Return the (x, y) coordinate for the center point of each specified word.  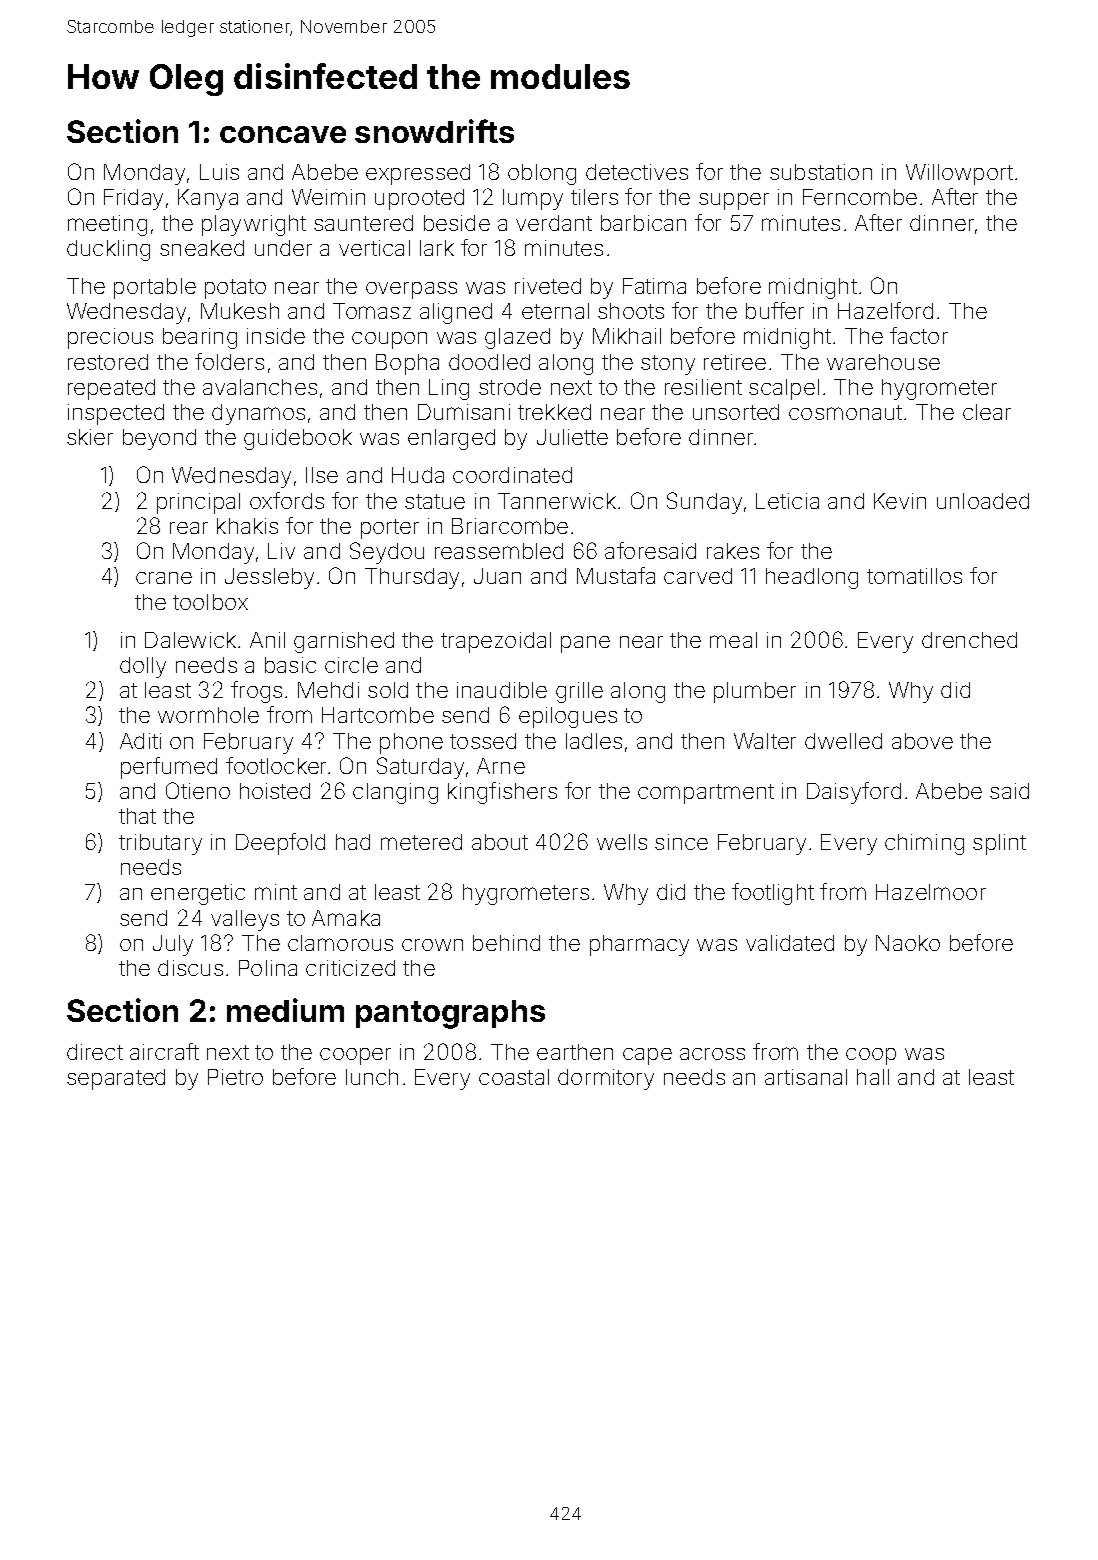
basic (290, 665)
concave (283, 134)
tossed (483, 741)
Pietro (235, 1077)
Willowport (959, 174)
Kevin (900, 501)
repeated (111, 389)
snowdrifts (434, 131)
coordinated (512, 475)
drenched (969, 640)
